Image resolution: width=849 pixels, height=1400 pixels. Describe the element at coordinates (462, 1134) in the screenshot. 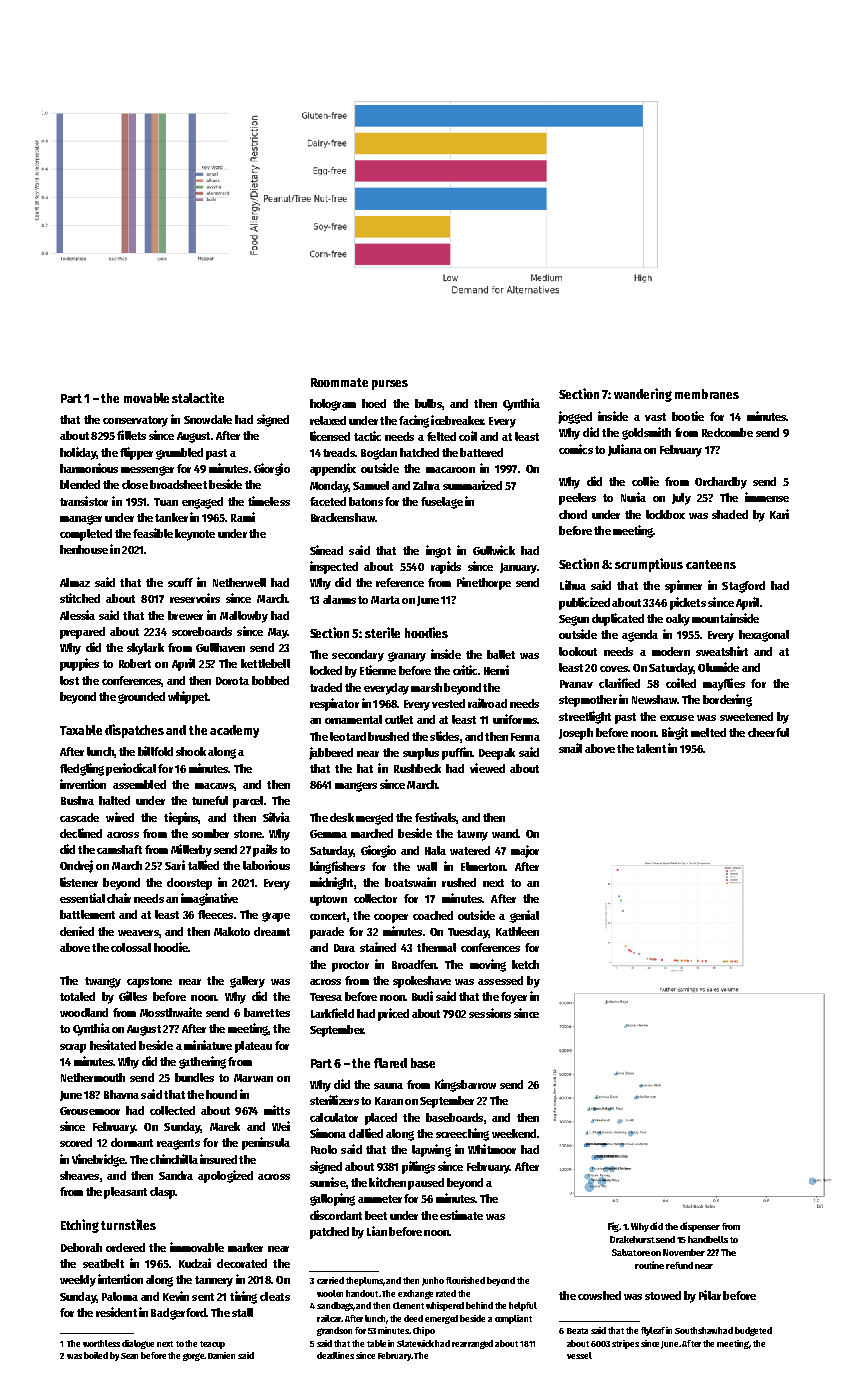

I see `screeching` at that location.
